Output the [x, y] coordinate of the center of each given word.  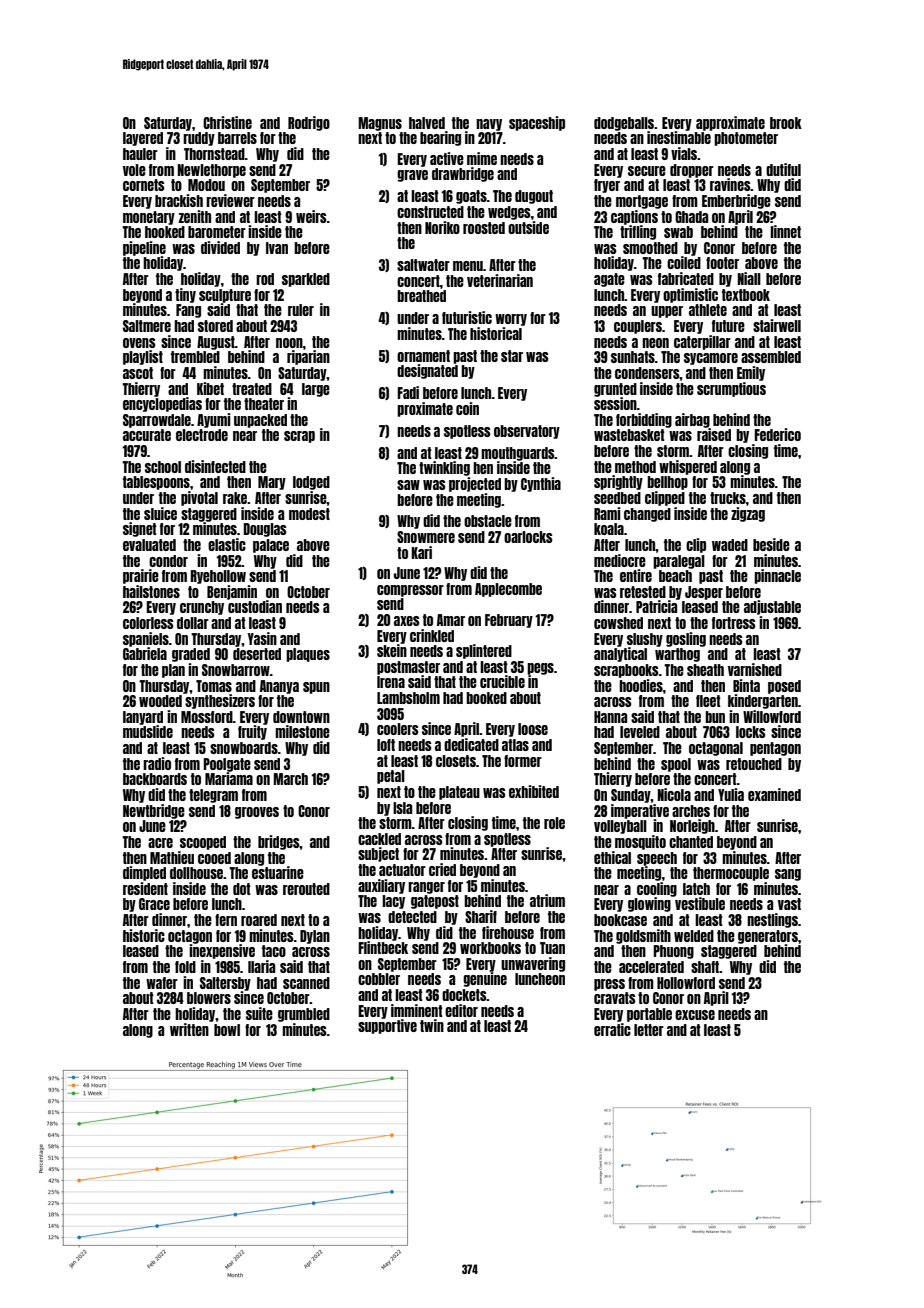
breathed [421, 296]
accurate [147, 435]
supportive [387, 1026]
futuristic [467, 317]
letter [649, 1030]
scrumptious [731, 389]
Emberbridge [736, 201]
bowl [227, 1030]
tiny [185, 295]
